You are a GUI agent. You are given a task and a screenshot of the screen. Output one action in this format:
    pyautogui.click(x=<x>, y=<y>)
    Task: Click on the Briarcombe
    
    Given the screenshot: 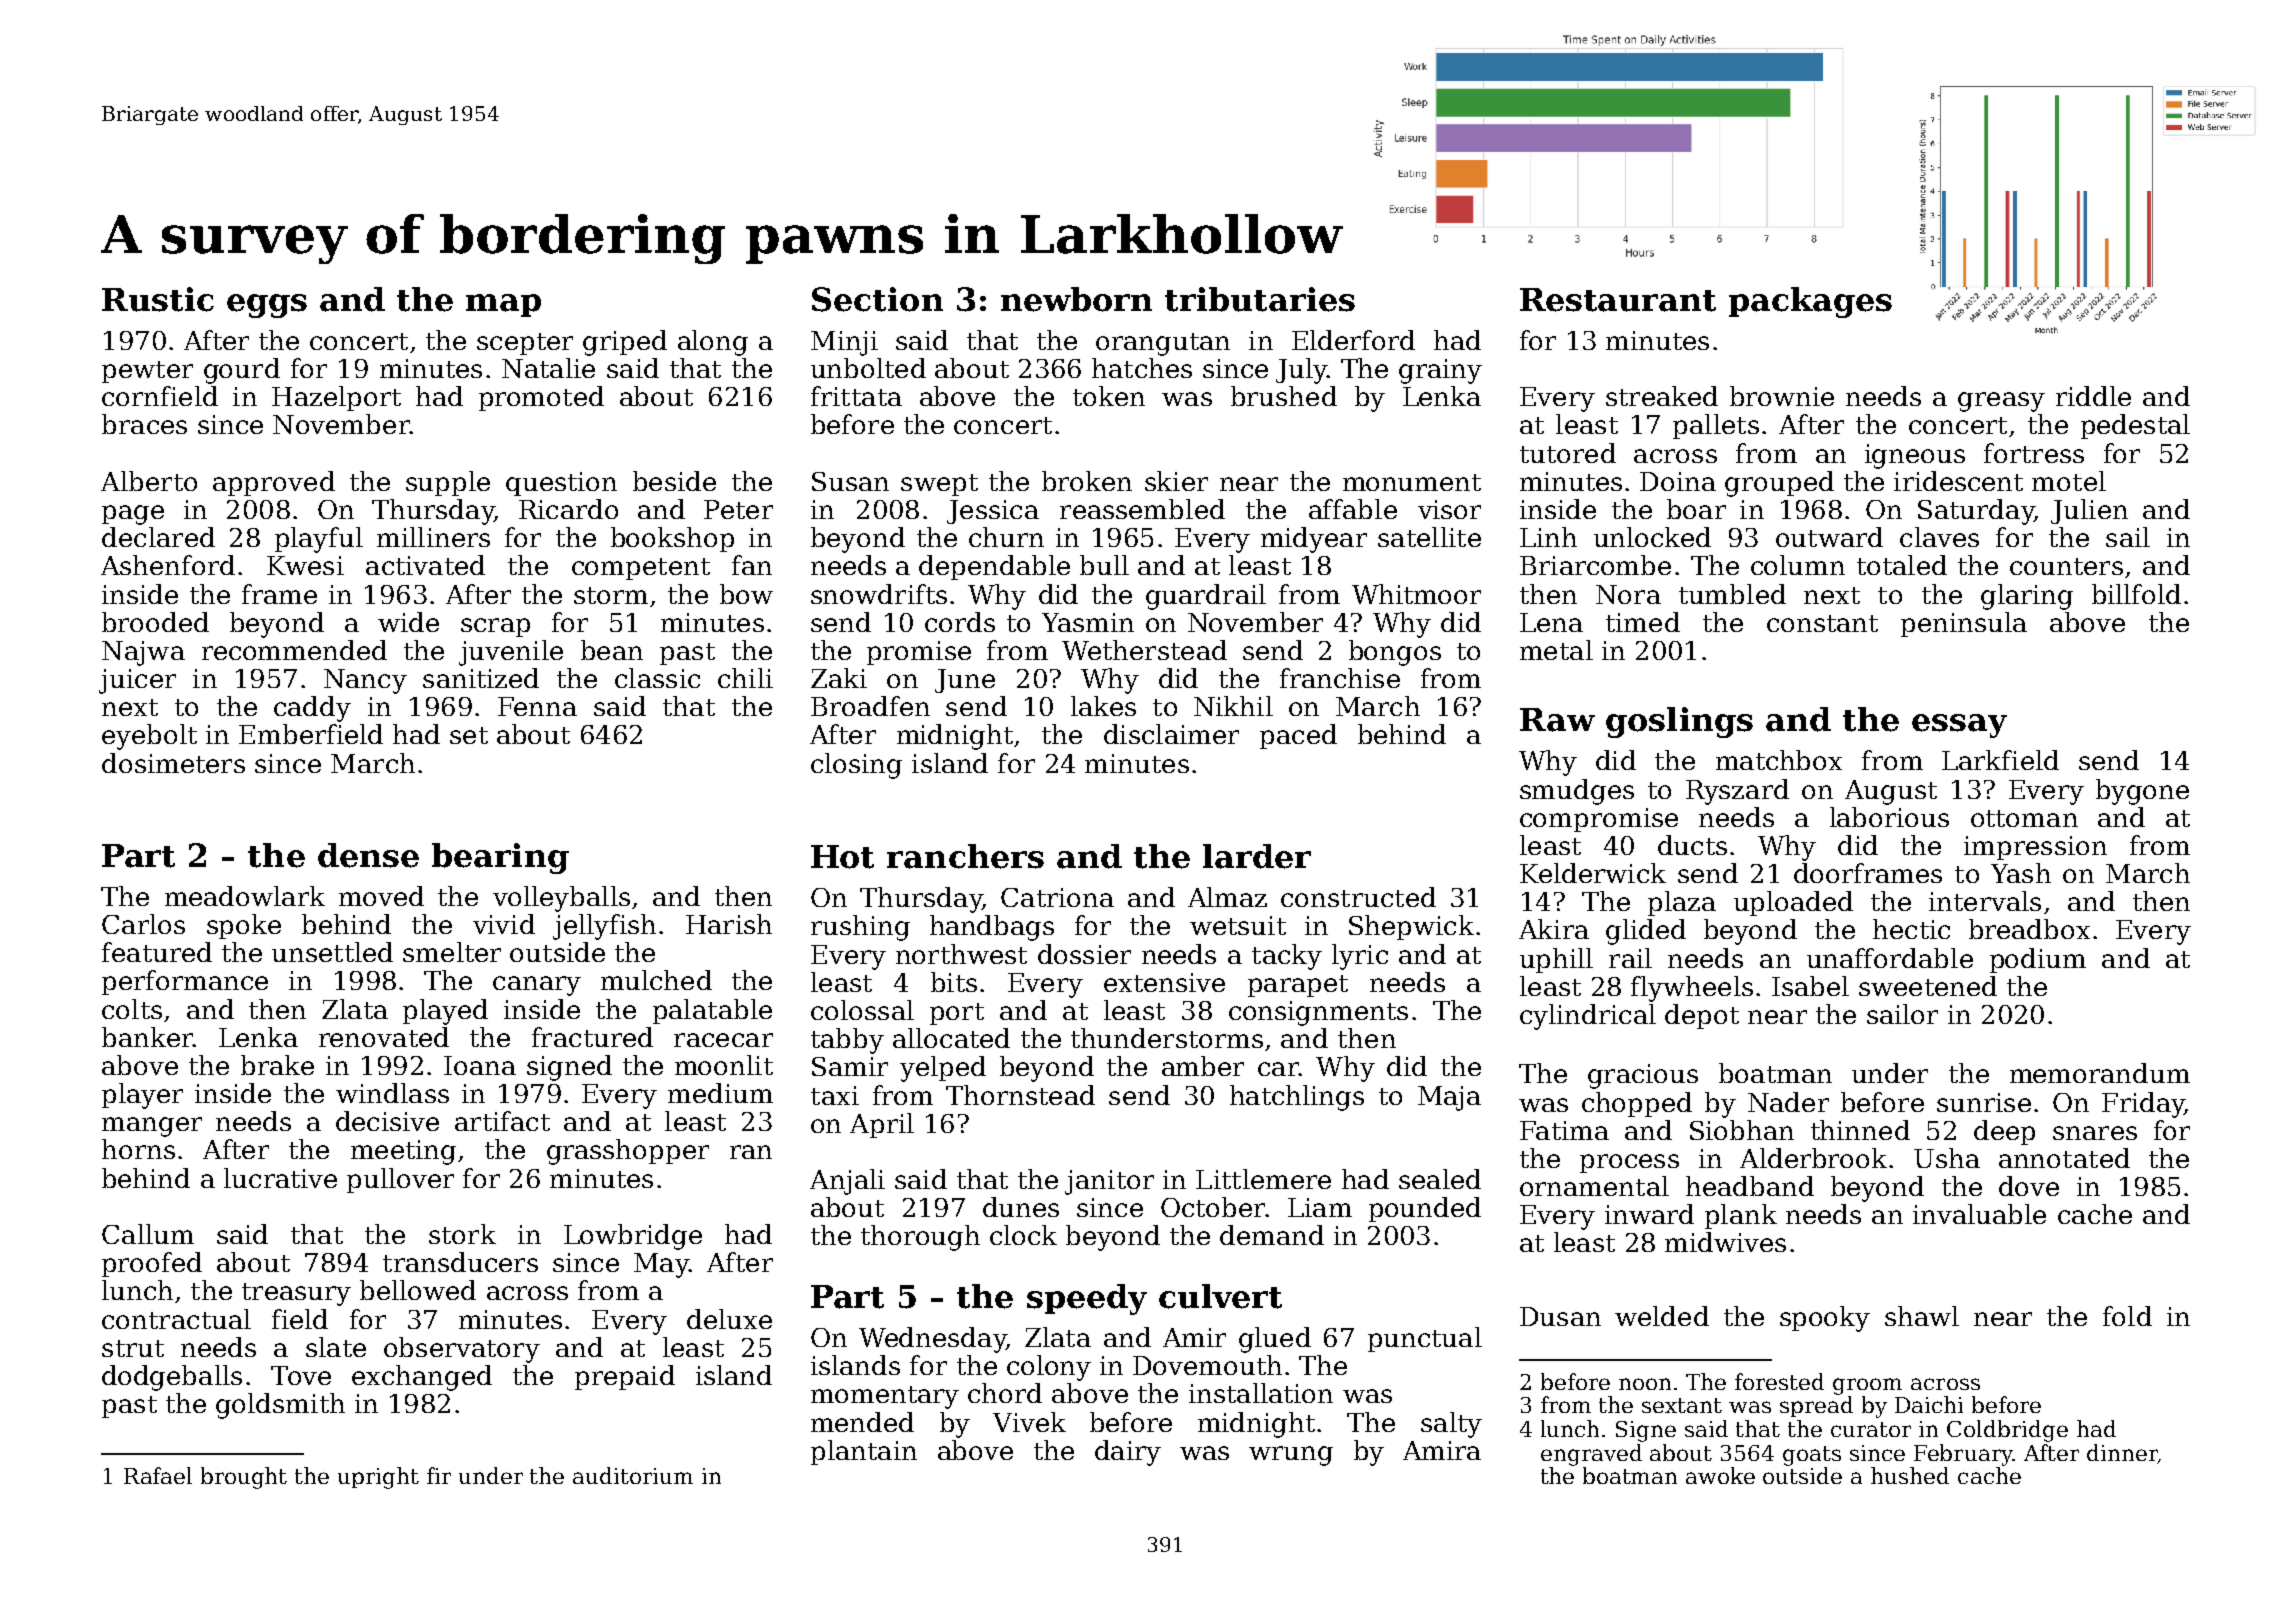 What is the action you would take?
    pyautogui.click(x=1595, y=565)
